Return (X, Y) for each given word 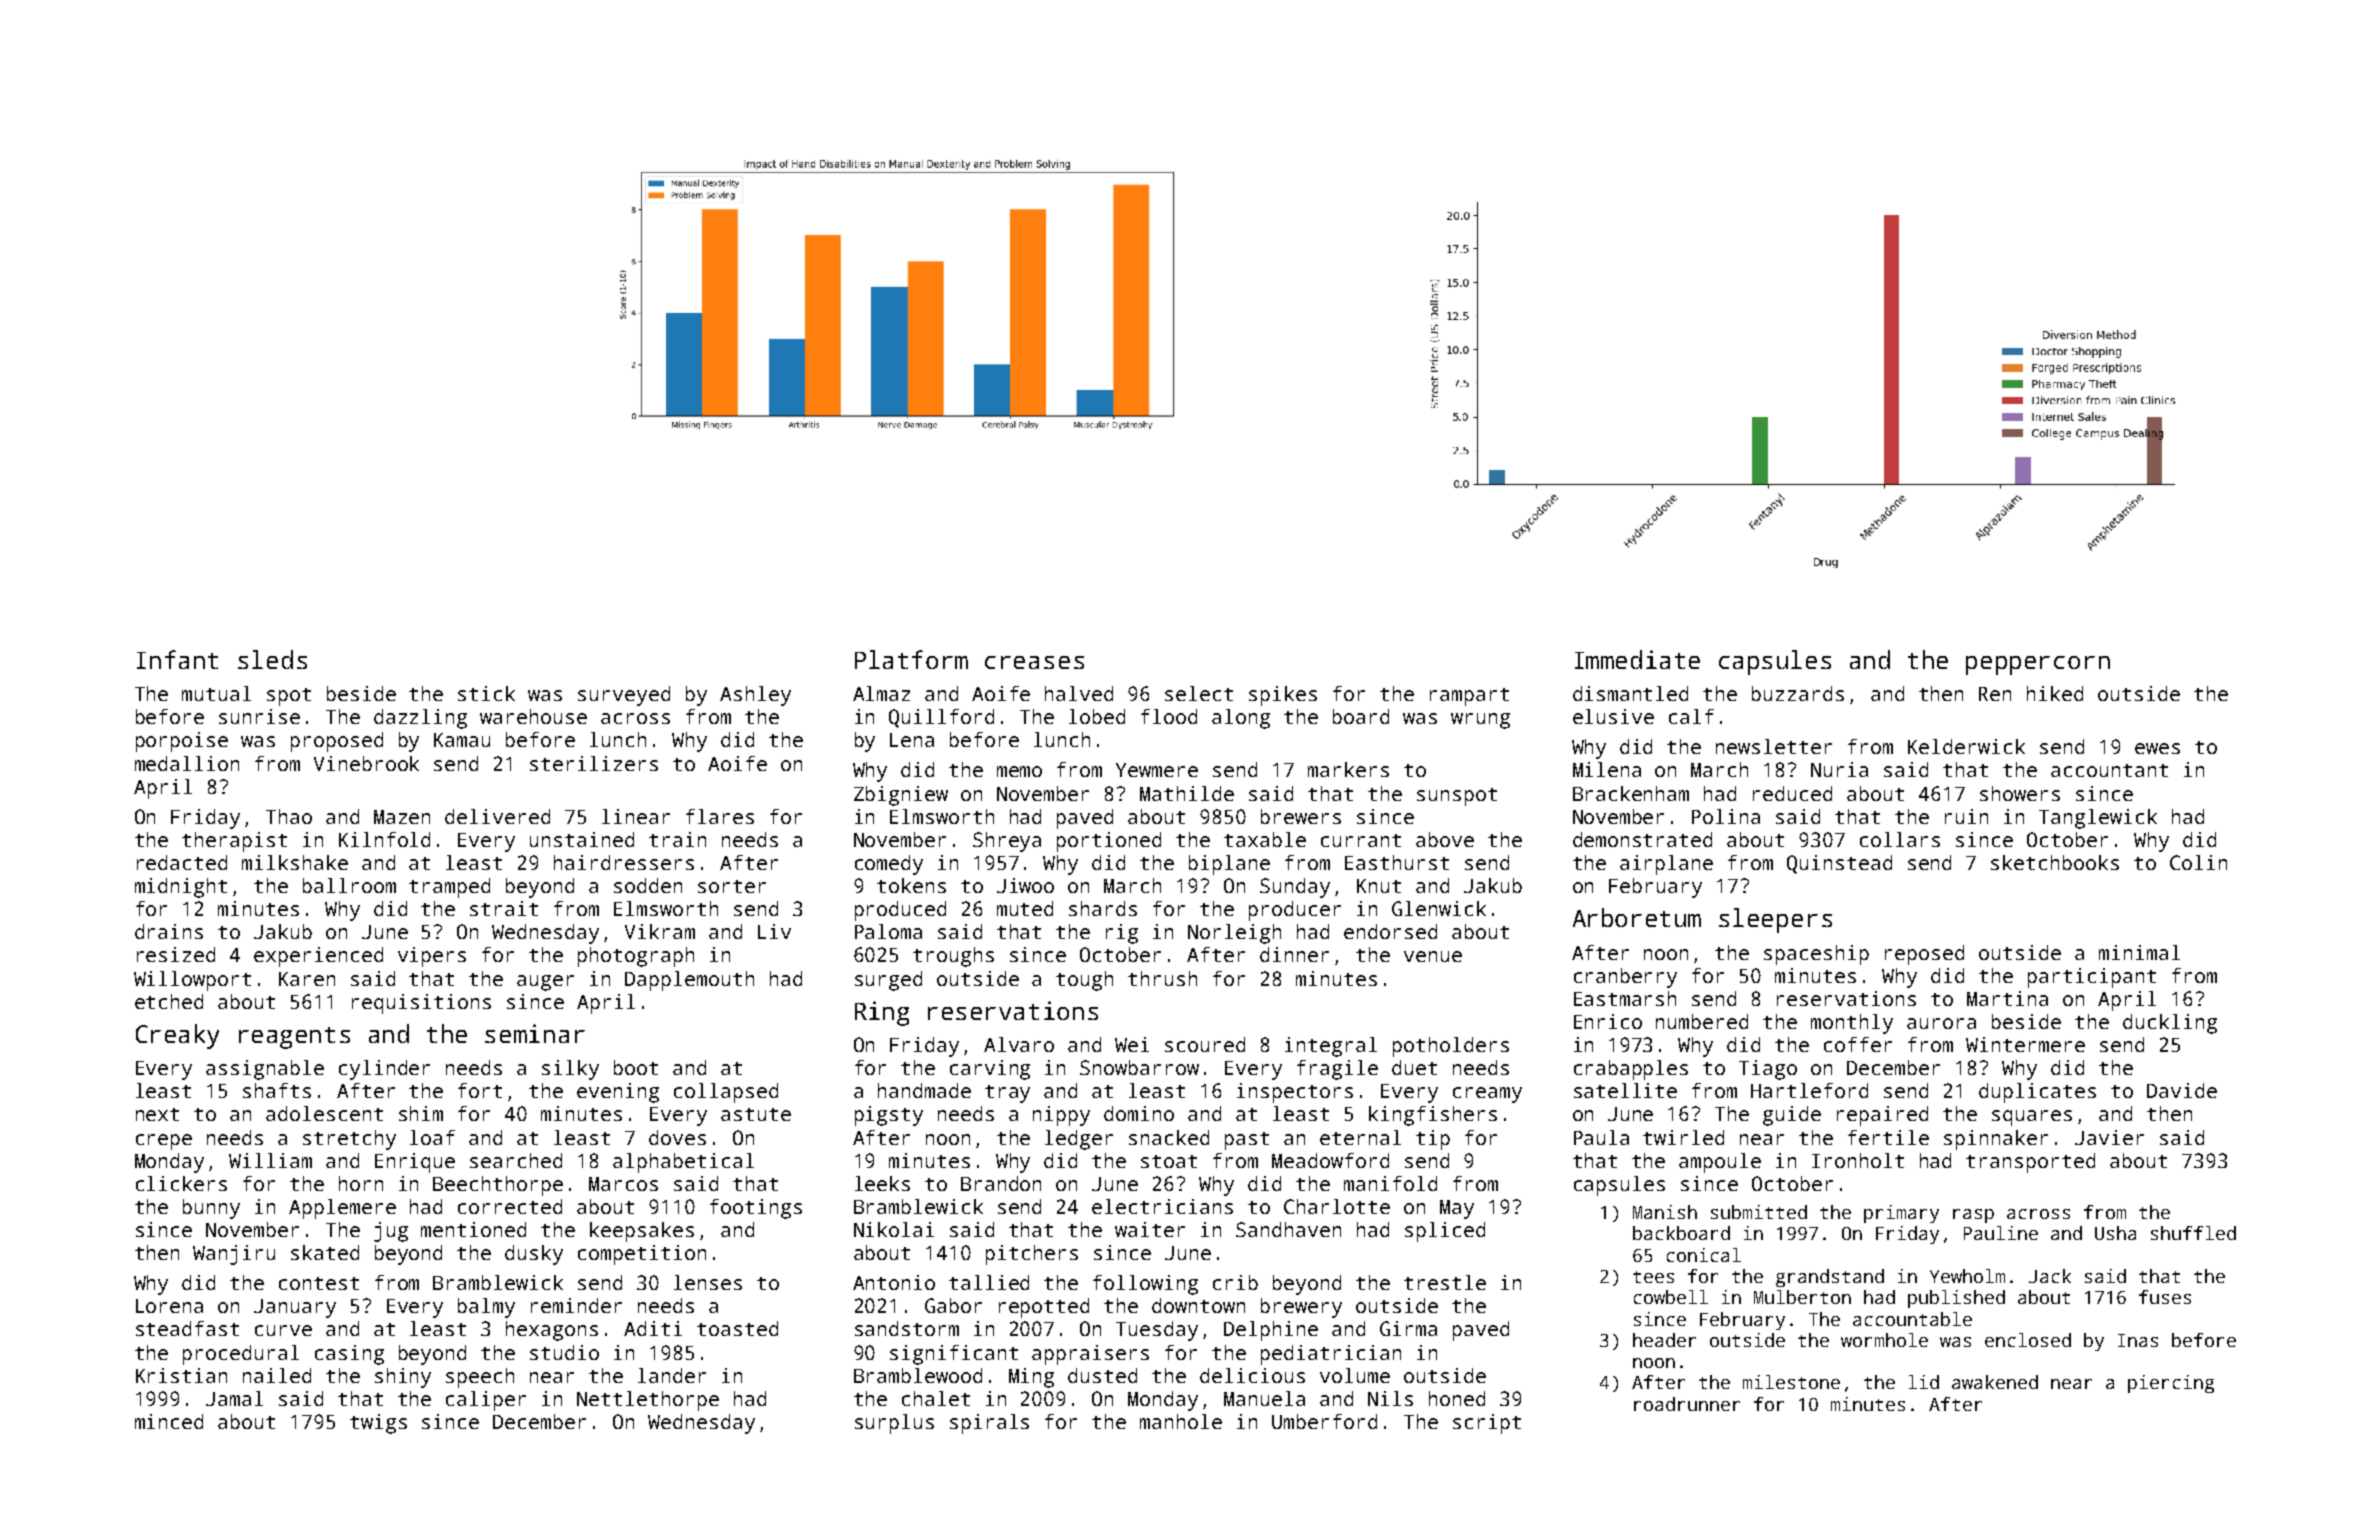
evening (618, 1093)
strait (504, 908)
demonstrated (1642, 839)
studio (564, 1352)
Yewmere (1157, 770)
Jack (2050, 1276)
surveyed (624, 696)
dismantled (1630, 693)
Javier (2109, 1137)
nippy (1061, 1116)
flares (720, 816)
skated (325, 1252)
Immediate (1637, 659)
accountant (2109, 770)
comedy (889, 865)
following (1145, 1285)
